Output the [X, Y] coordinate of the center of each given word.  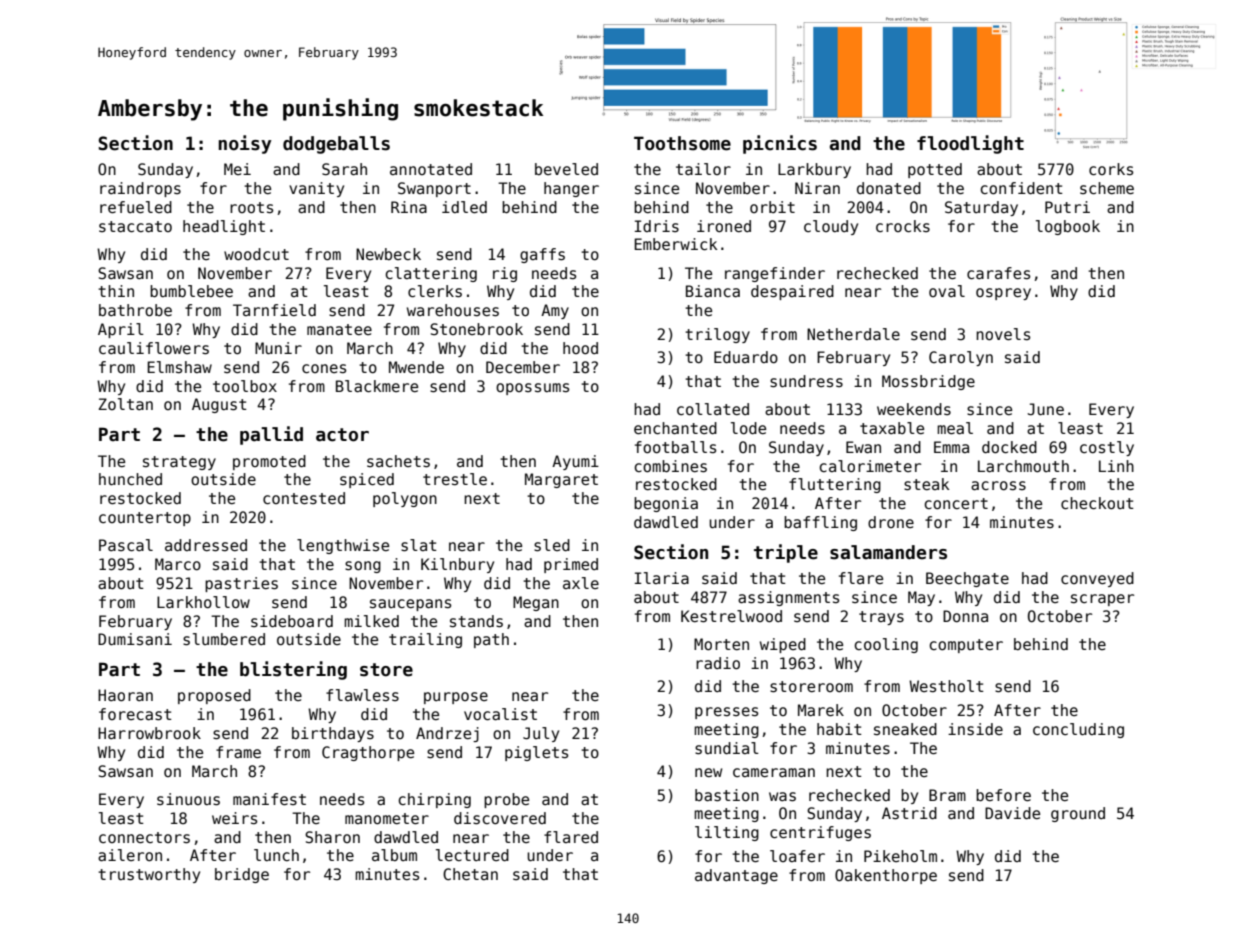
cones [324, 368]
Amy [555, 311]
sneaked [905, 729]
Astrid [909, 813]
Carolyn [961, 358]
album [394, 855]
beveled [566, 169]
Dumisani [135, 639]
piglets [536, 753]
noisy [245, 144]
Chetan [470, 874]
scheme [1107, 188]
